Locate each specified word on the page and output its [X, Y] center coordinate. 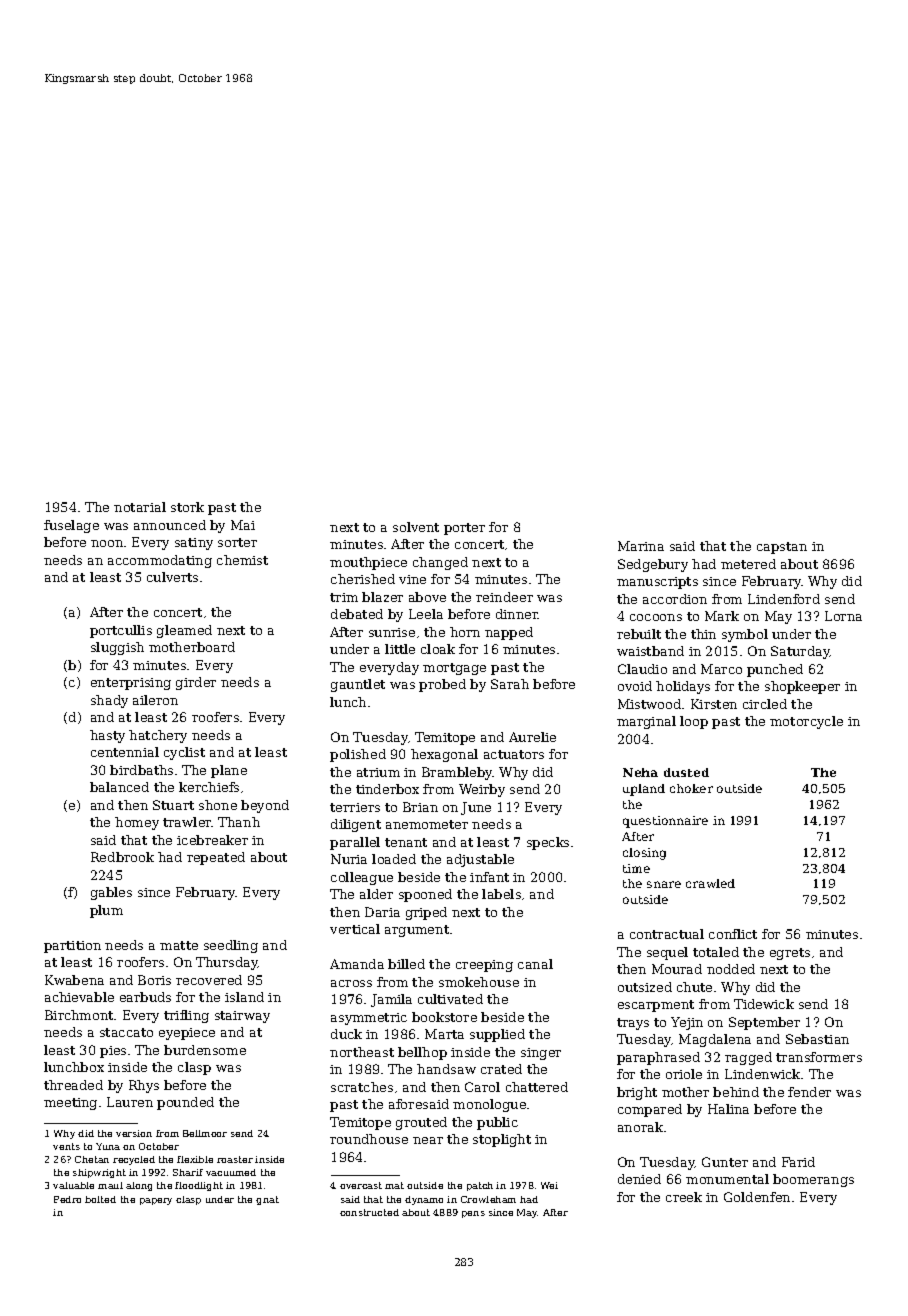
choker [691, 788]
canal [535, 964]
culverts [172, 577]
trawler [187, 822]
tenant [406, 842]
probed [442, 685]
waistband [650, 651]
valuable [73, 1185]
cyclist [184, 753]
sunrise [392, 632]
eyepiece [187, 1034]
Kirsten [714, 704]
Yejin [687, 1023]
